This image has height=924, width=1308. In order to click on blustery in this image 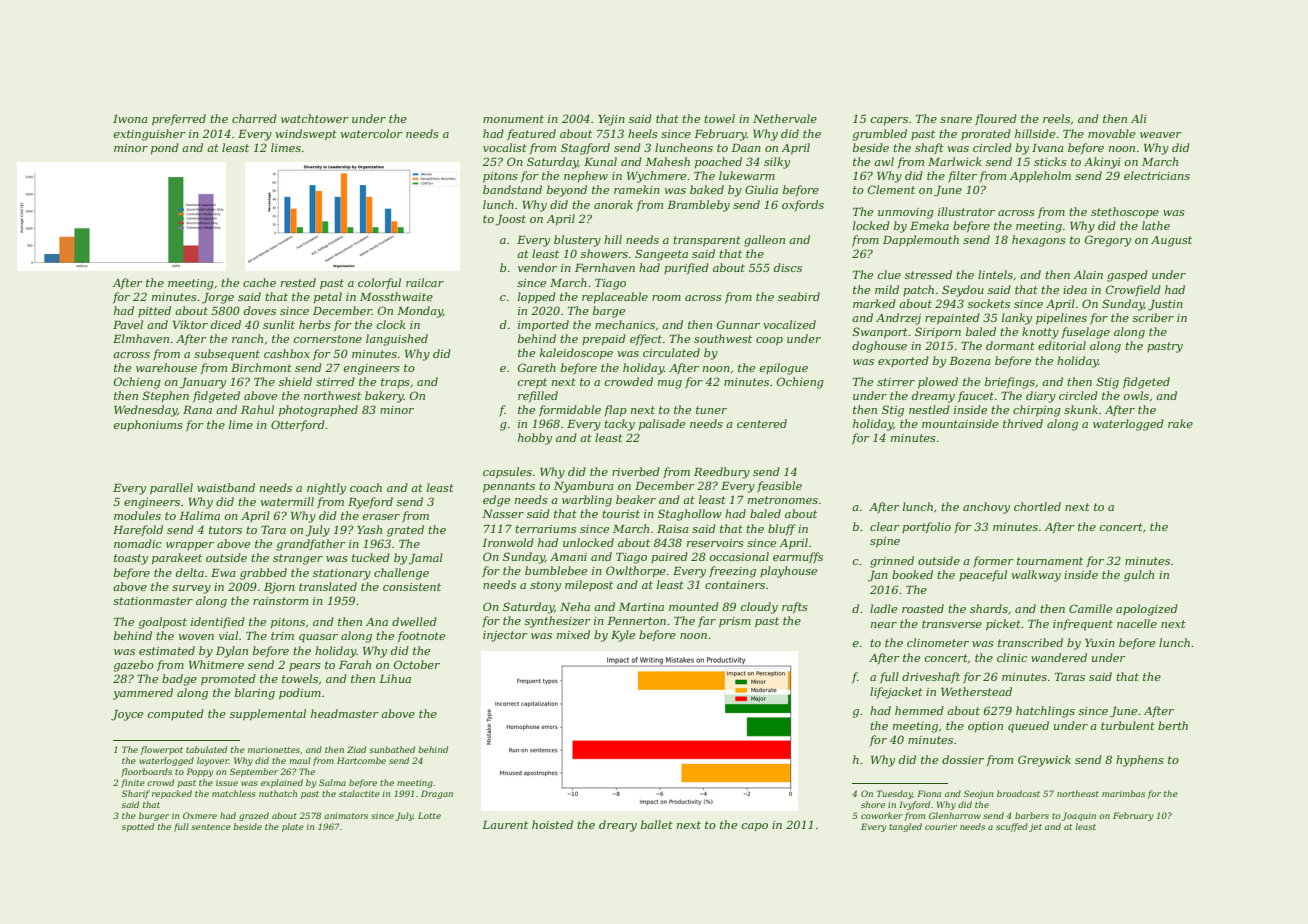, I will do `click(577, 241)`.
